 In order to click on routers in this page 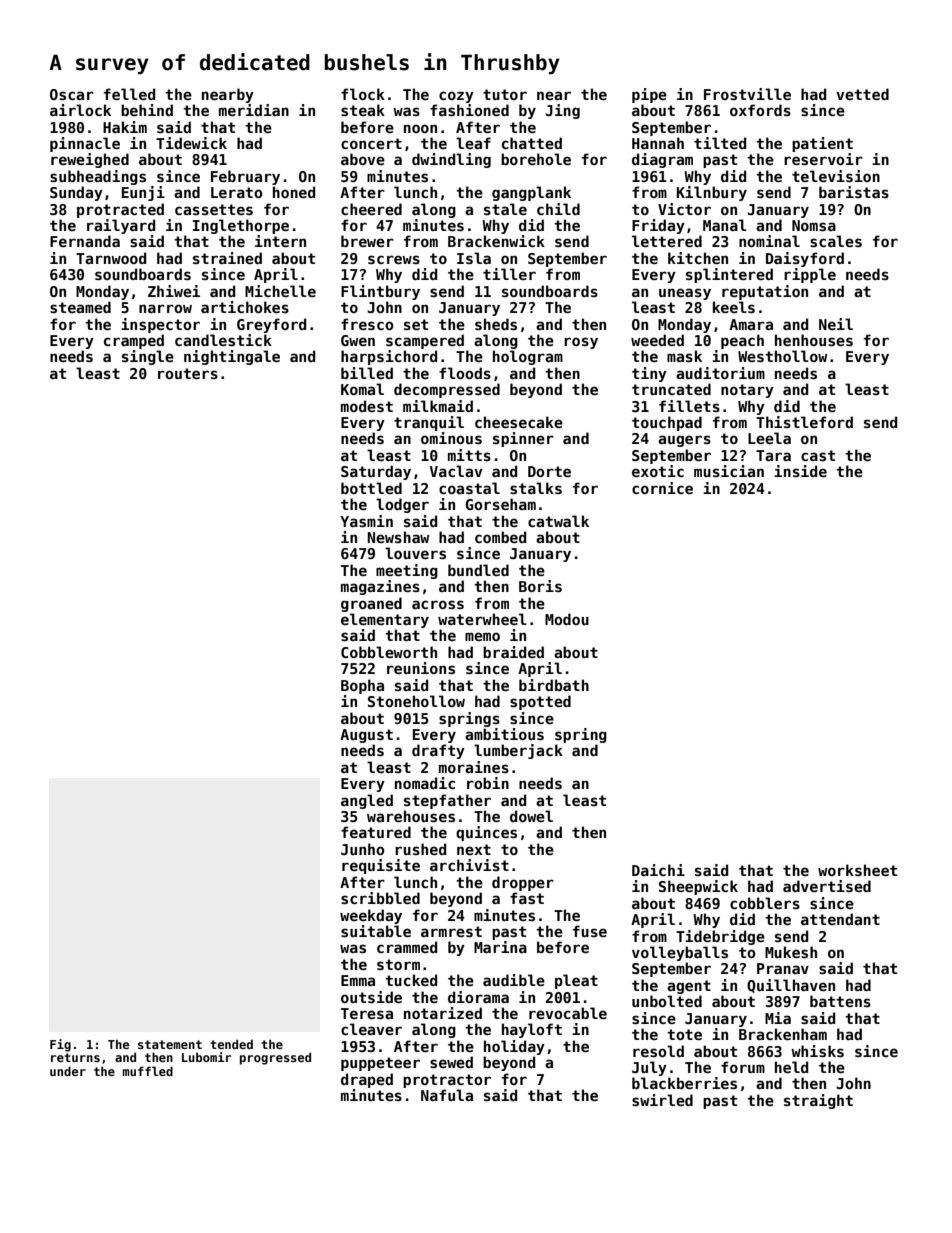, I will do `click(188, 373)`.
